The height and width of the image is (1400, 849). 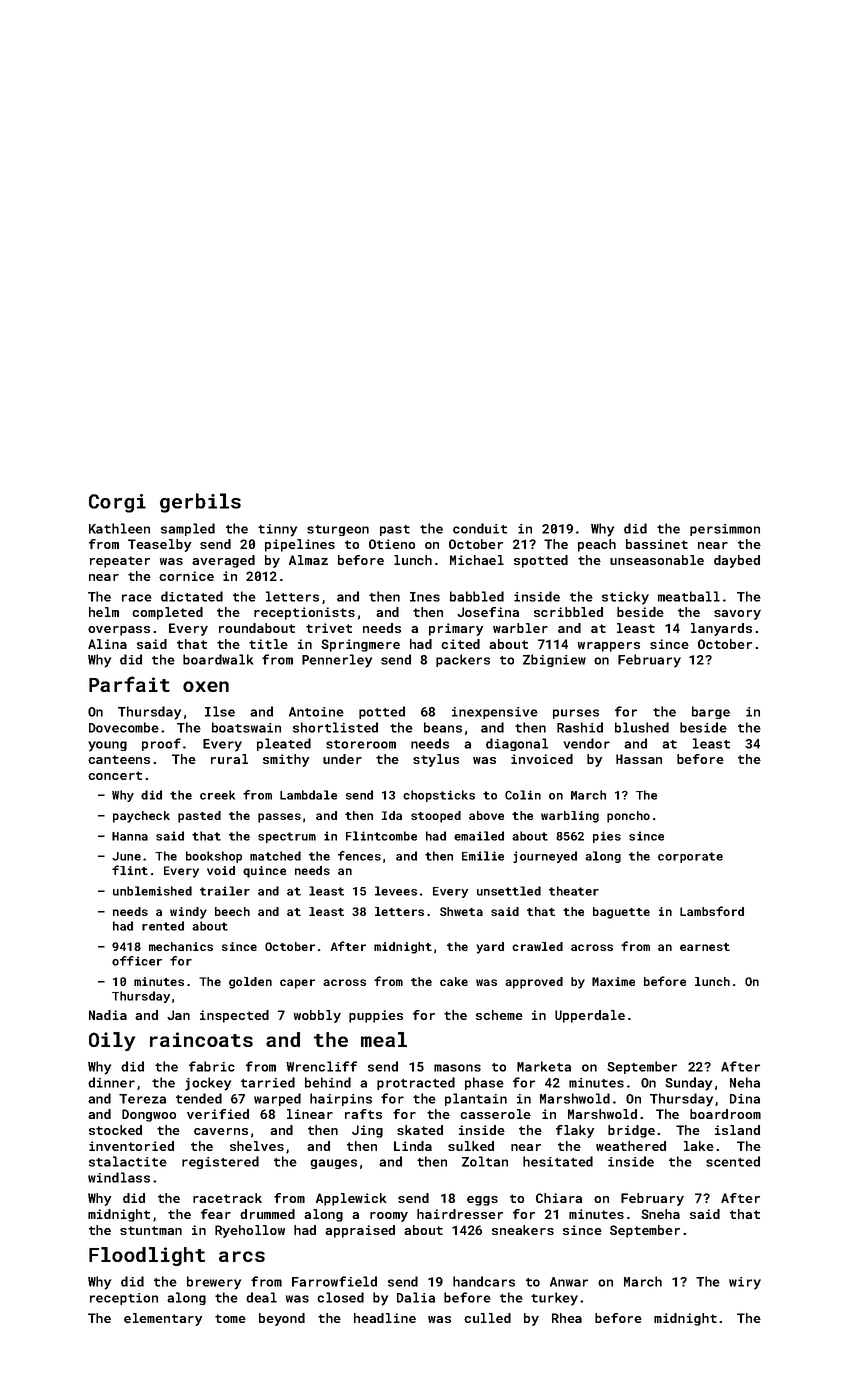 What do you see at coordinates (117, 503) in the image?
I see `Corgi` at bounding box center [117, 503].
